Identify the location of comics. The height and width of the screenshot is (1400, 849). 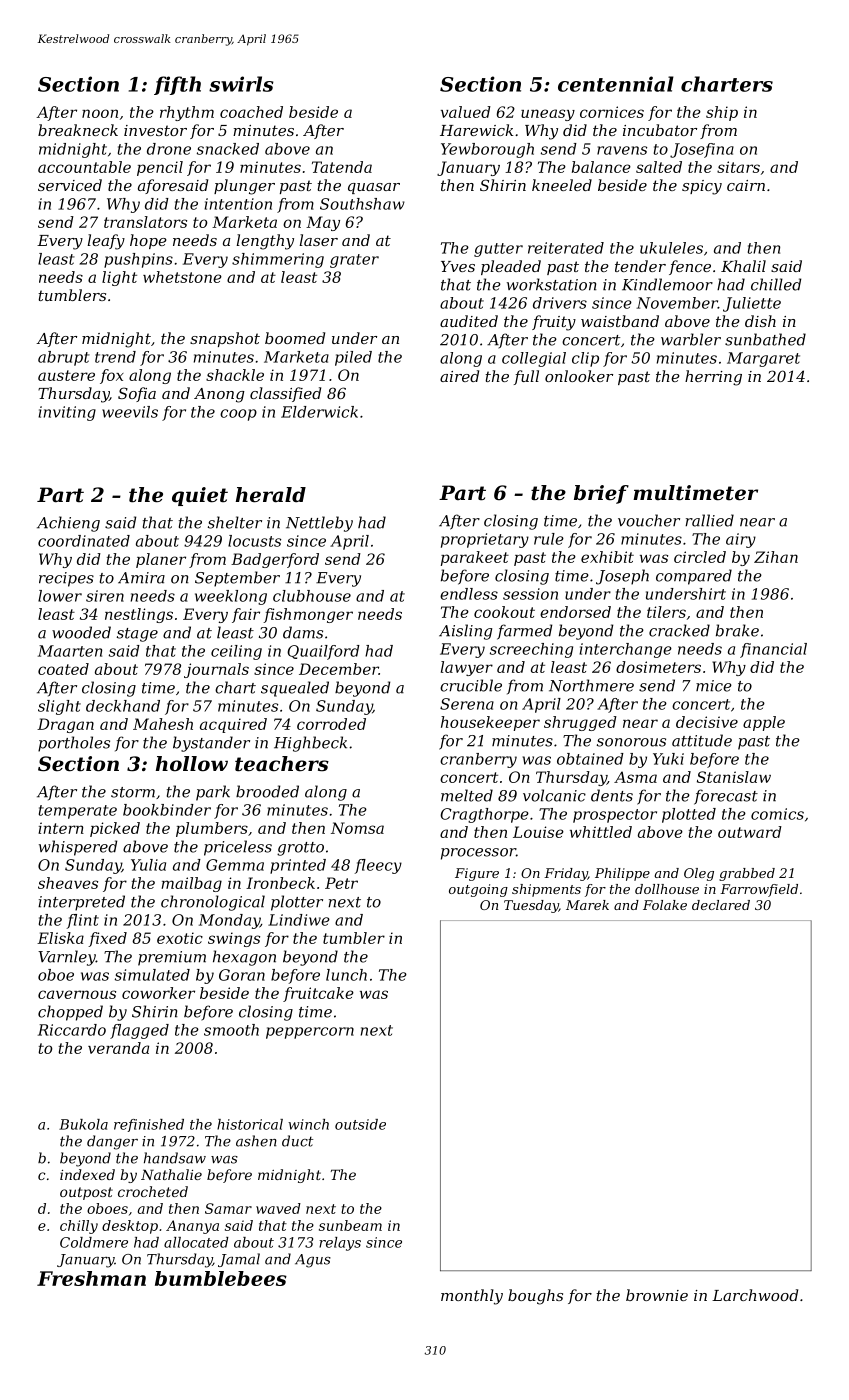
(777, 814).
